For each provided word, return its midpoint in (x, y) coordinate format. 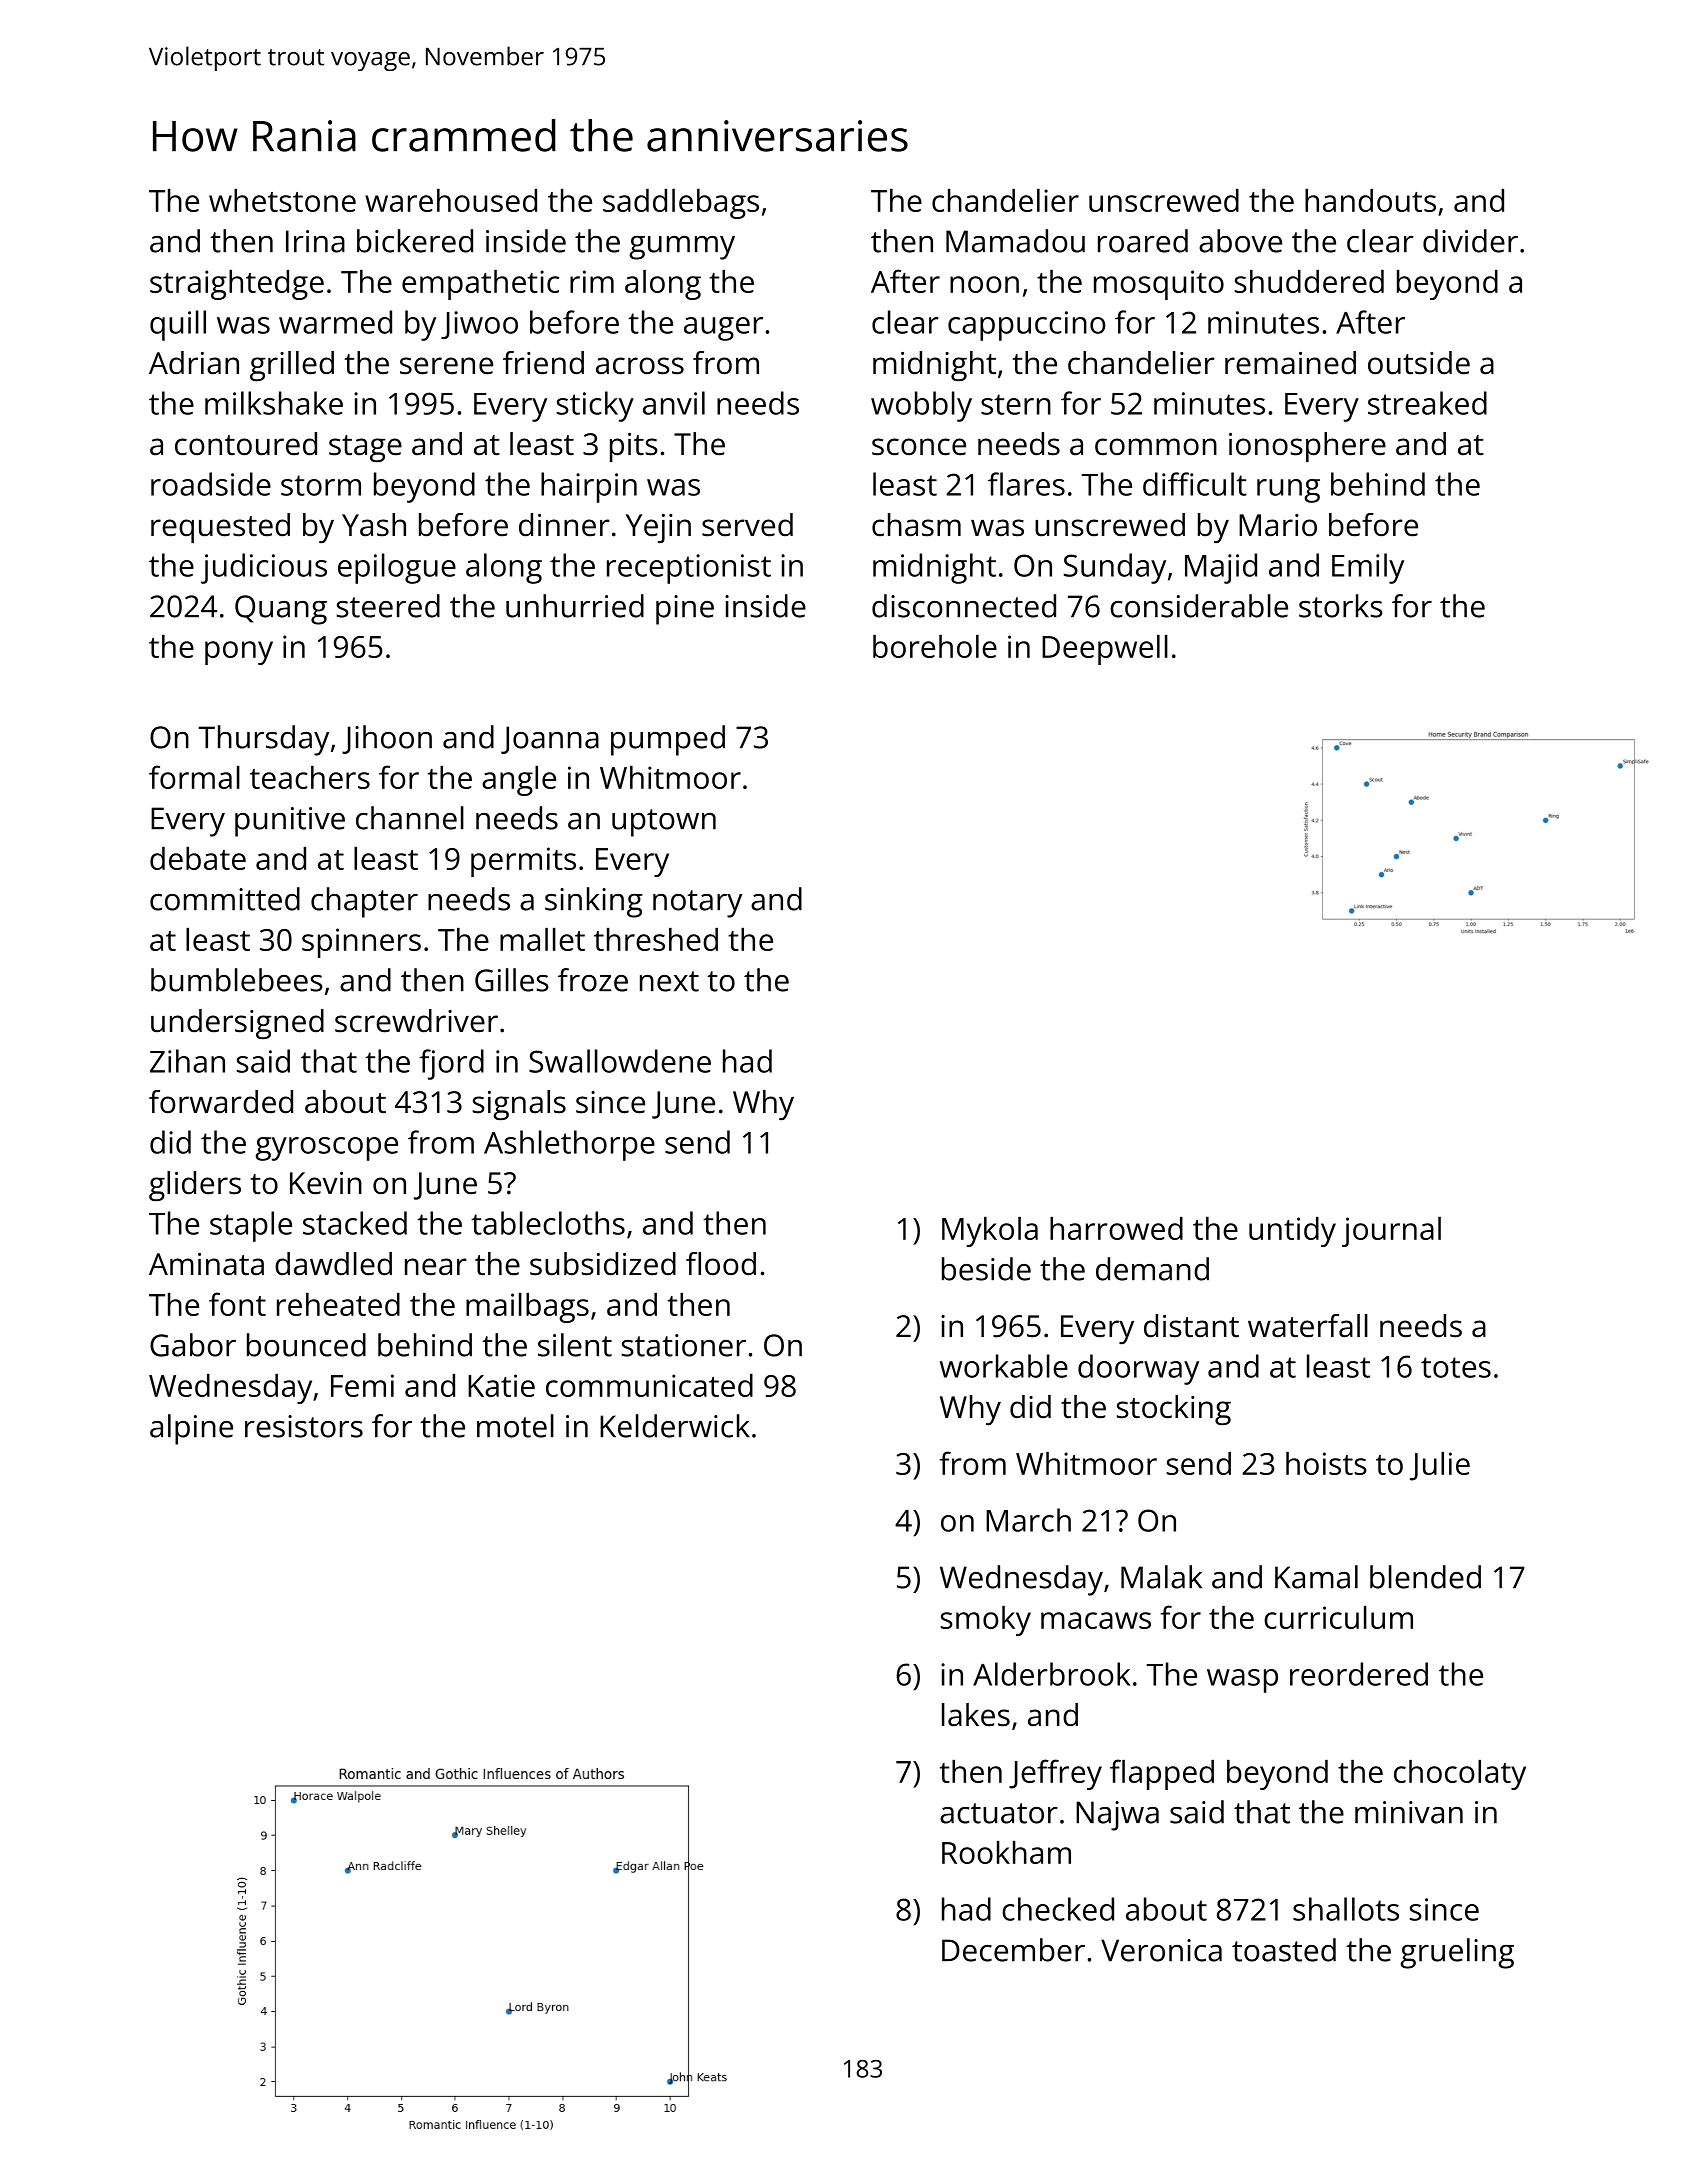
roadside (211, 484)
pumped (668, 740)
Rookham (1006, 1852)
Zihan (187, 1061)
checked (1058, 1909)
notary (697, 904)
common (1156, 447)
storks (1341, 606)
